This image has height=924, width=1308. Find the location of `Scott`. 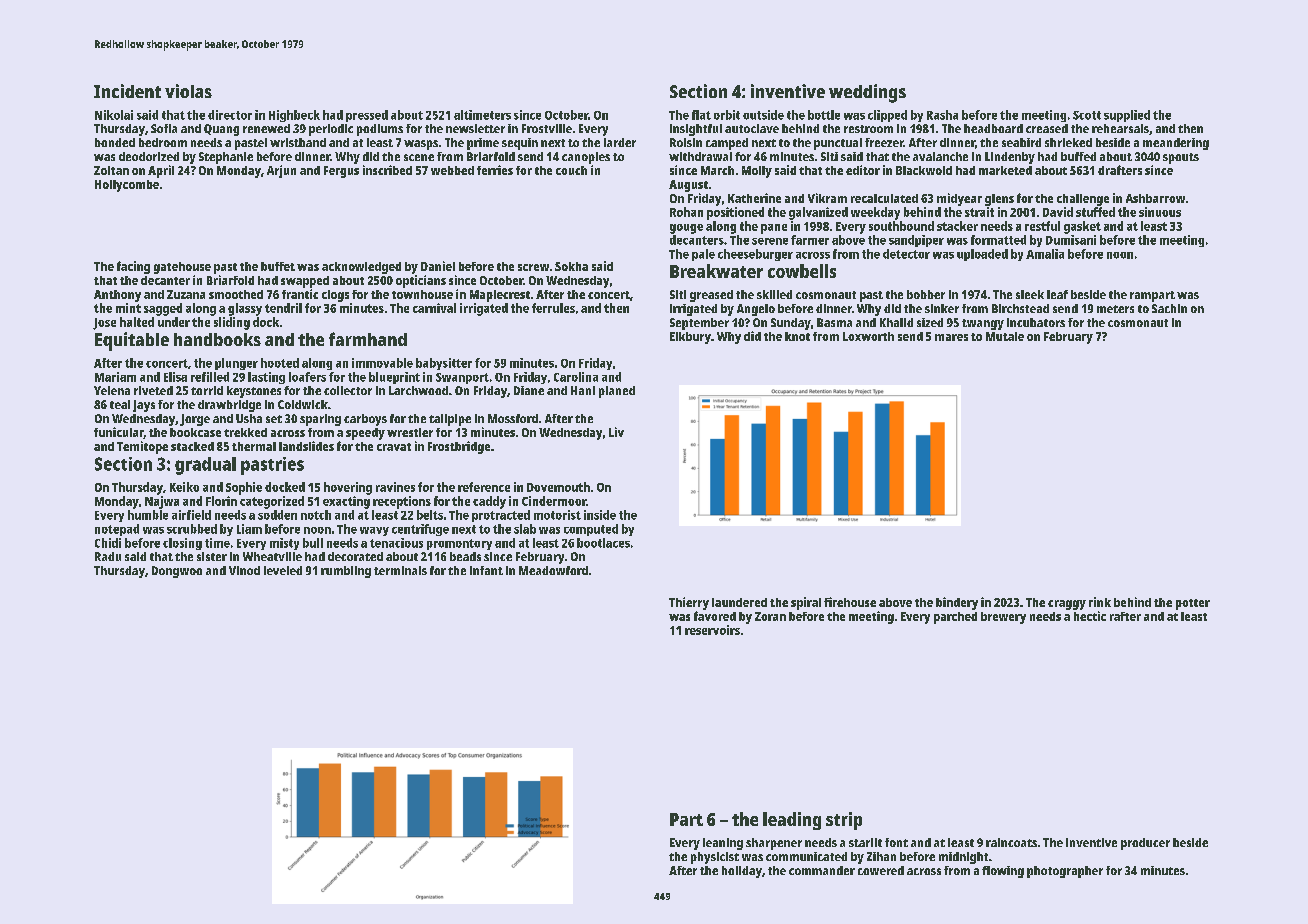

Scott is located at coordinates (1087, 115).
